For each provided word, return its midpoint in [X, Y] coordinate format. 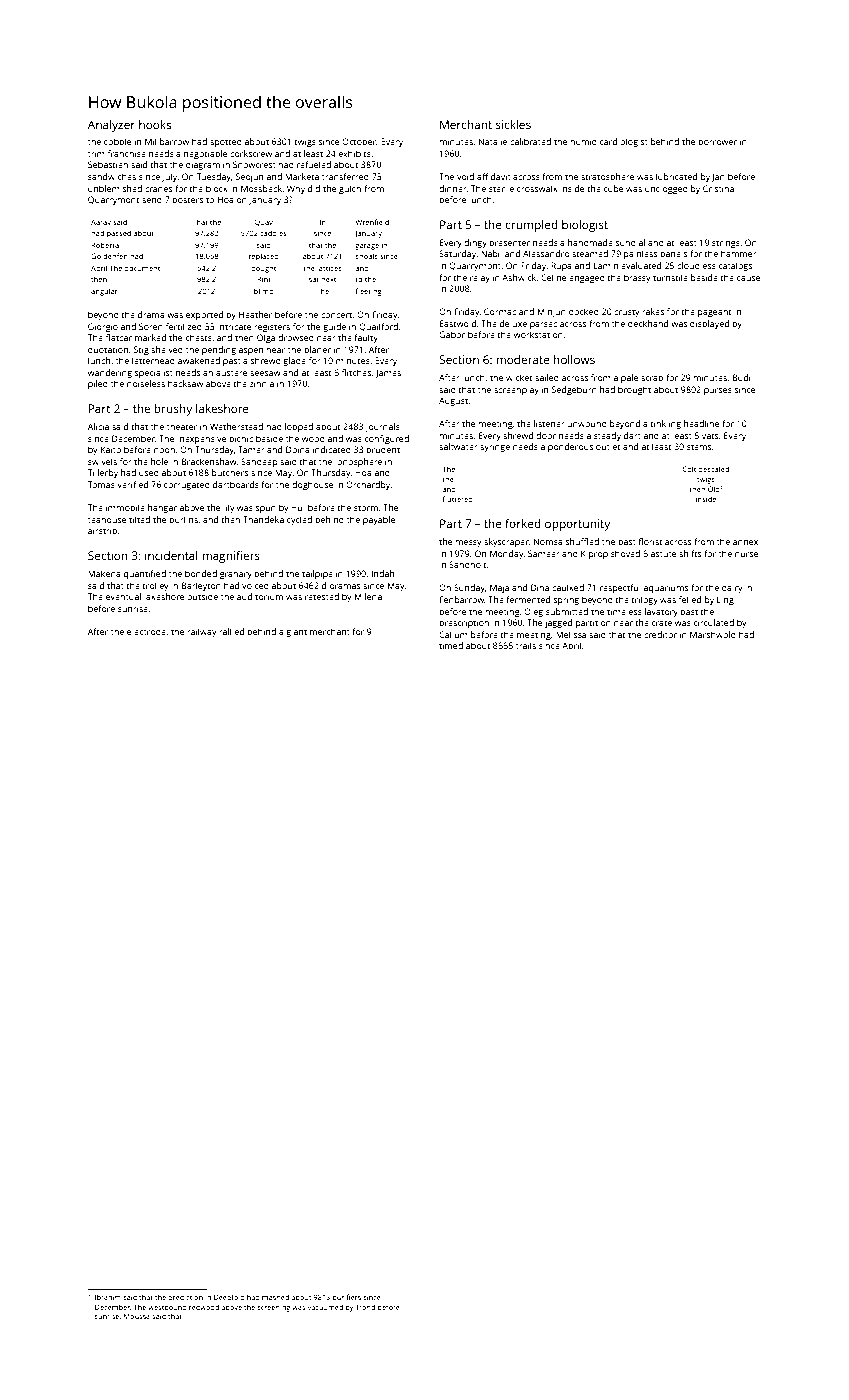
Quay [263, 223]
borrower [717, 141]
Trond [365, 1307]
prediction [185, 1298]
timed [451, 645]
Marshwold [713, 634]
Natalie [493, 141]
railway [202, 632]
